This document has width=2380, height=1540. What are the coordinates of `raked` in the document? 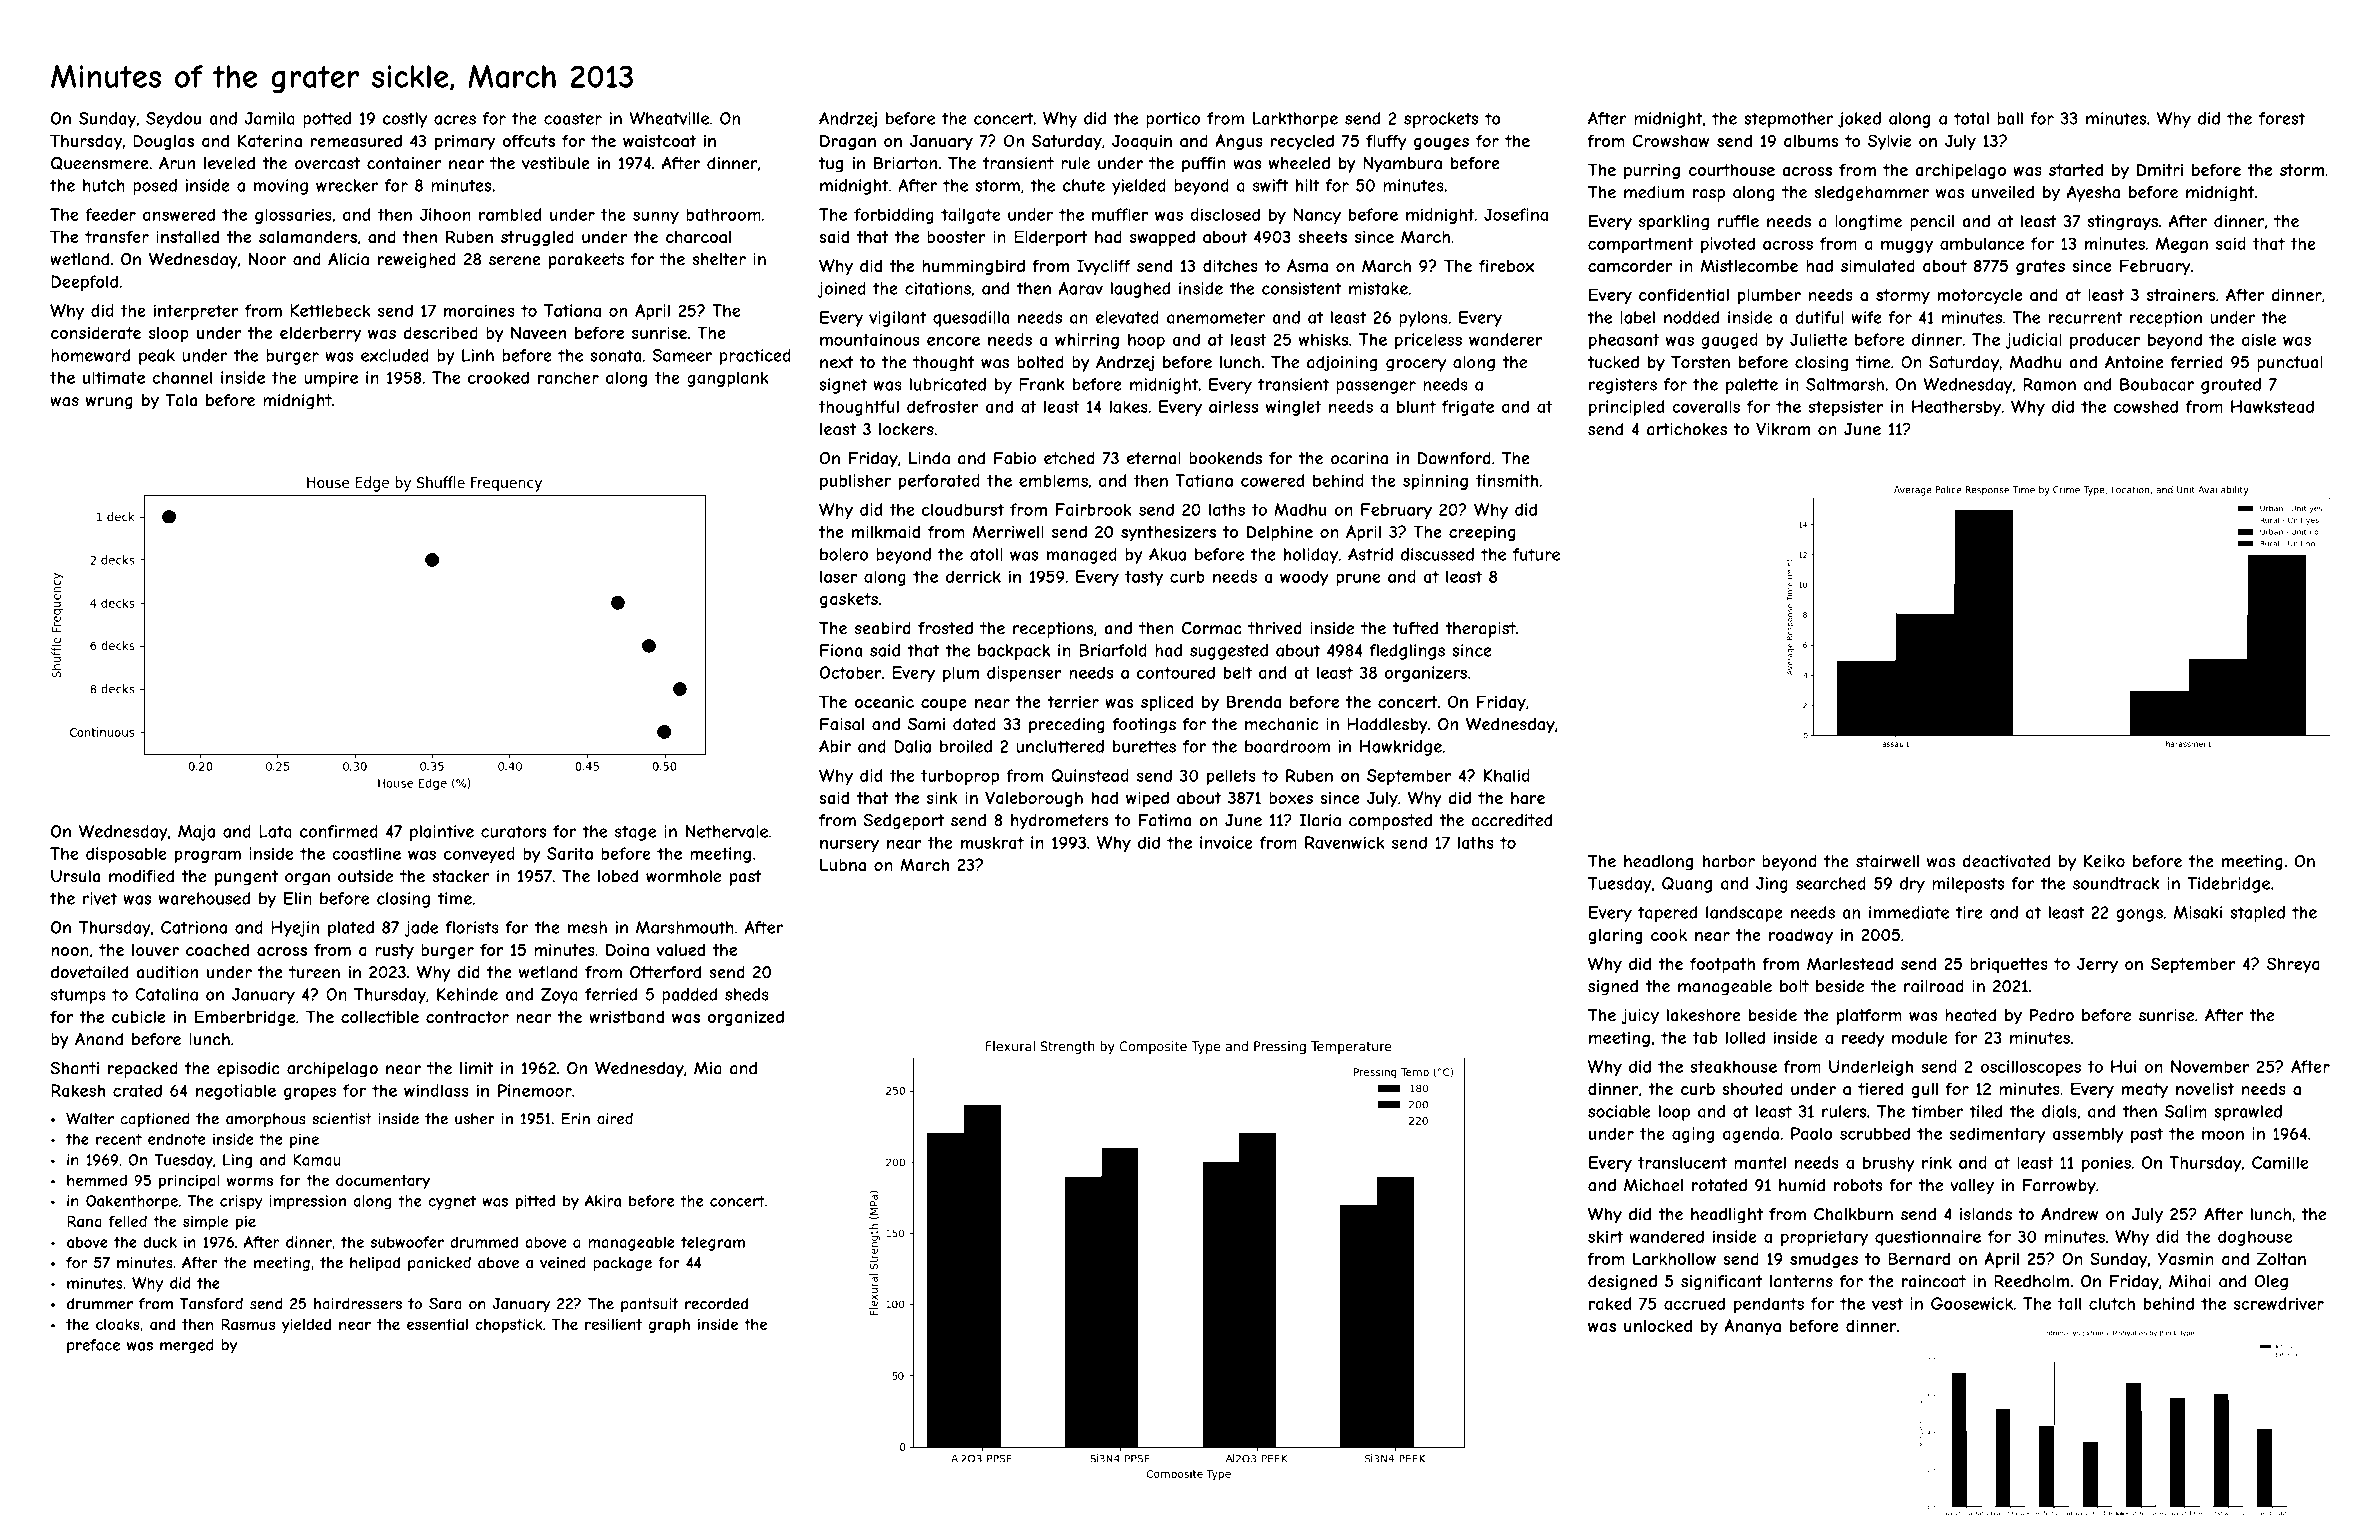 It's located at (1610, 1303).
